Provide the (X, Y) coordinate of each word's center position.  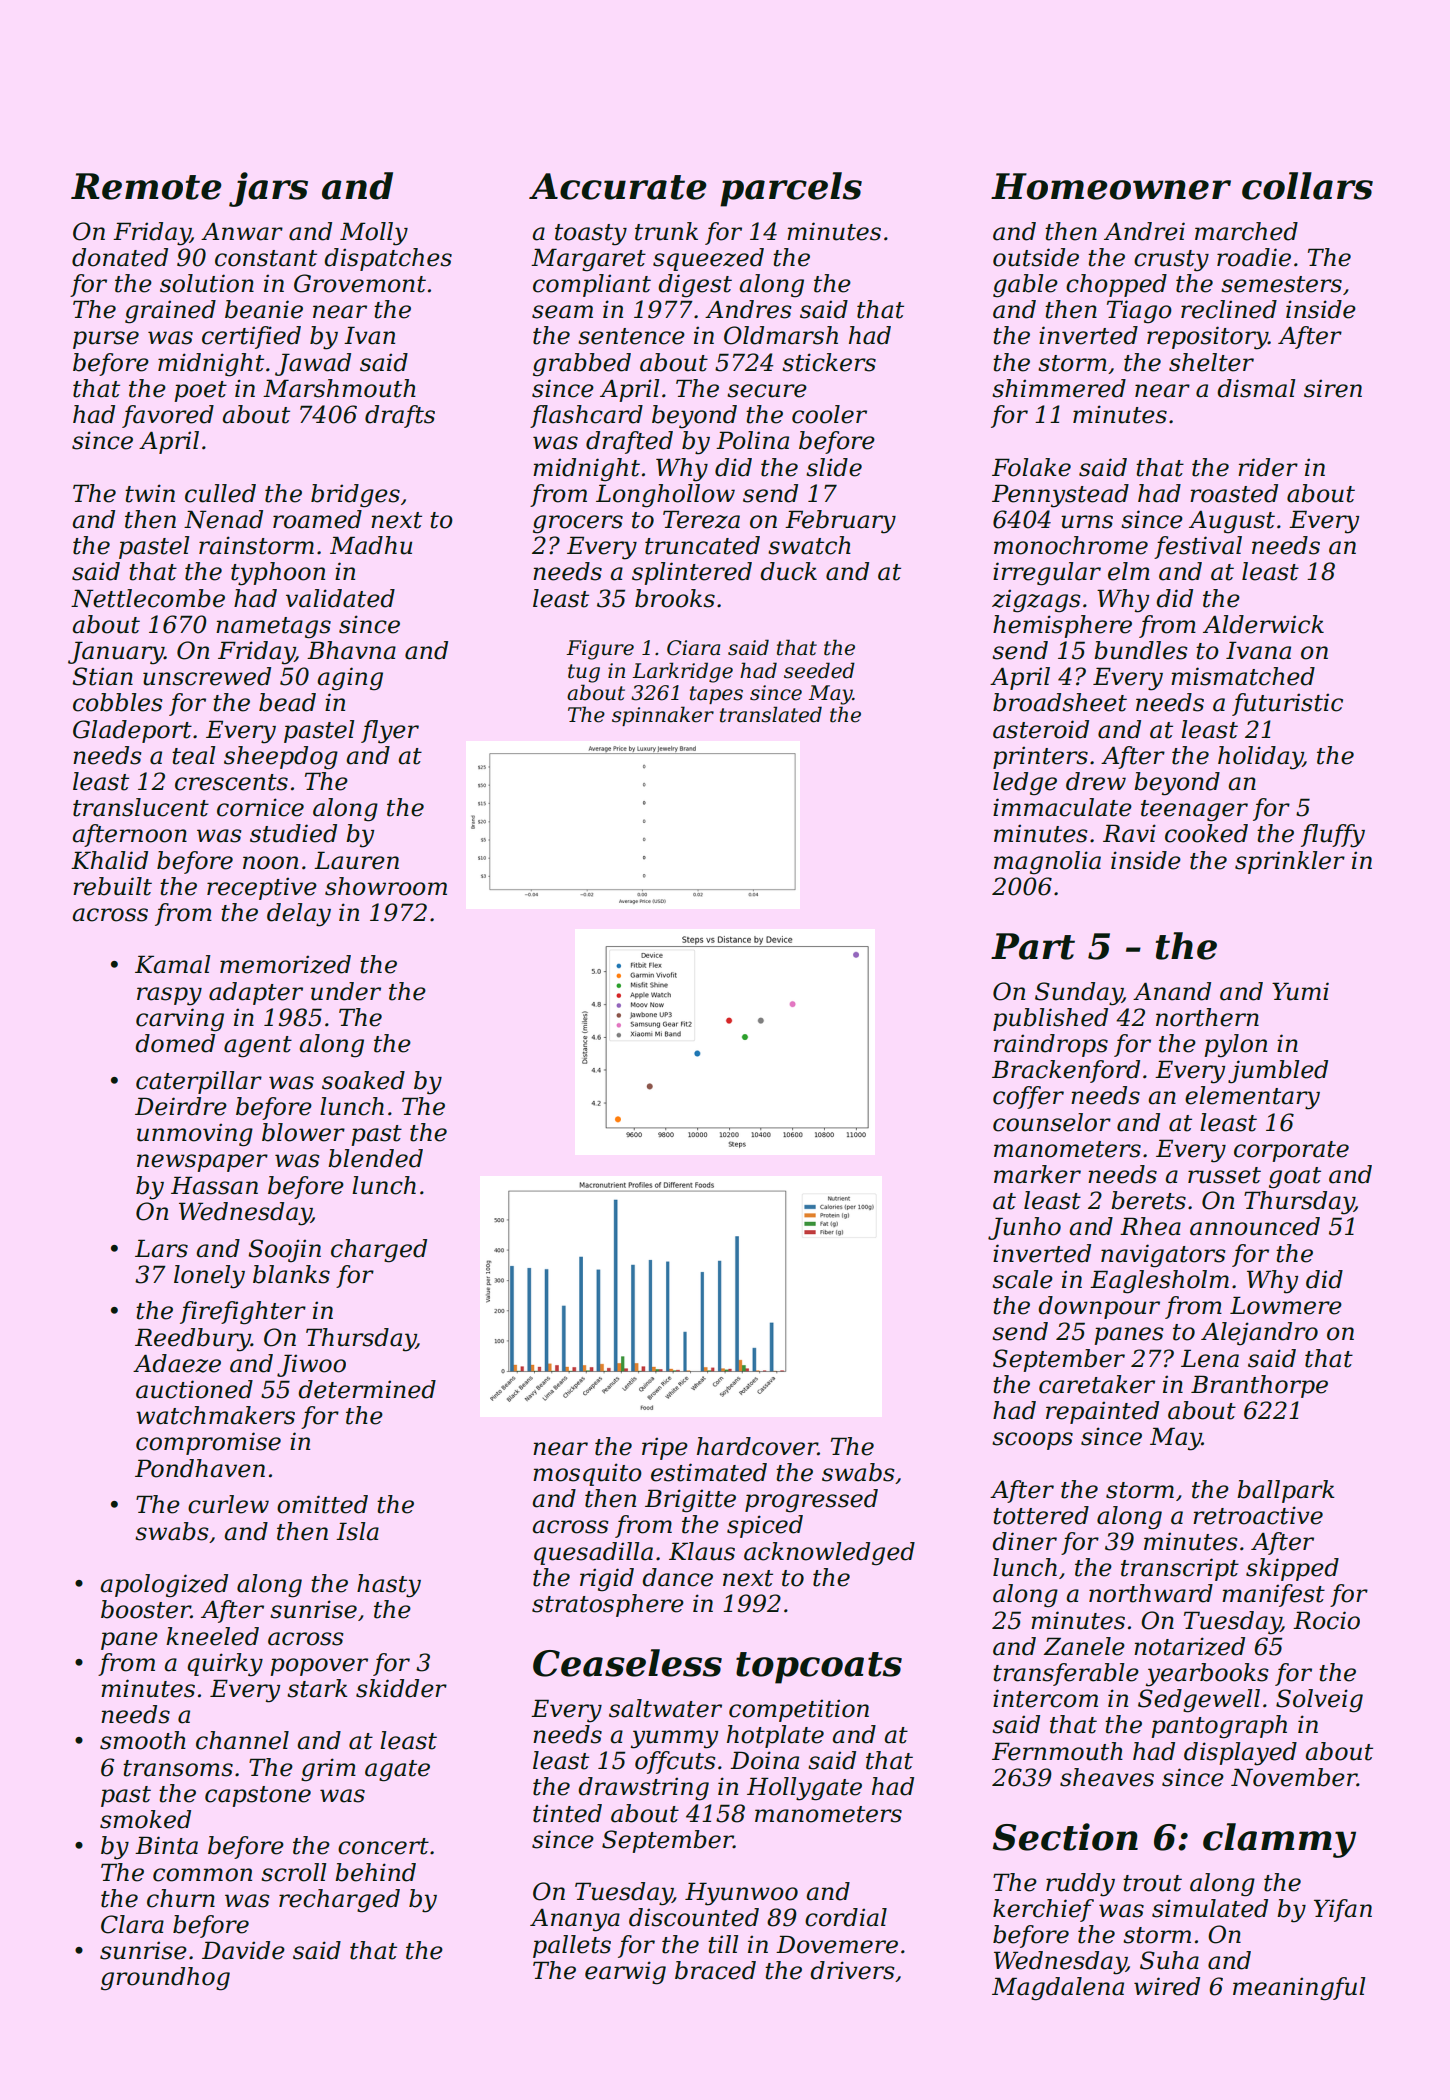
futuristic (1287, 704)
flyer (390, 732)
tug (584, 673)
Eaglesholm (1159, 1282)
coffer (1028, 1097)
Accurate (618, 186)
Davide (243, 1950)
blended (375, 1158)
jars (268, 189)
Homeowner (1111, 186)
